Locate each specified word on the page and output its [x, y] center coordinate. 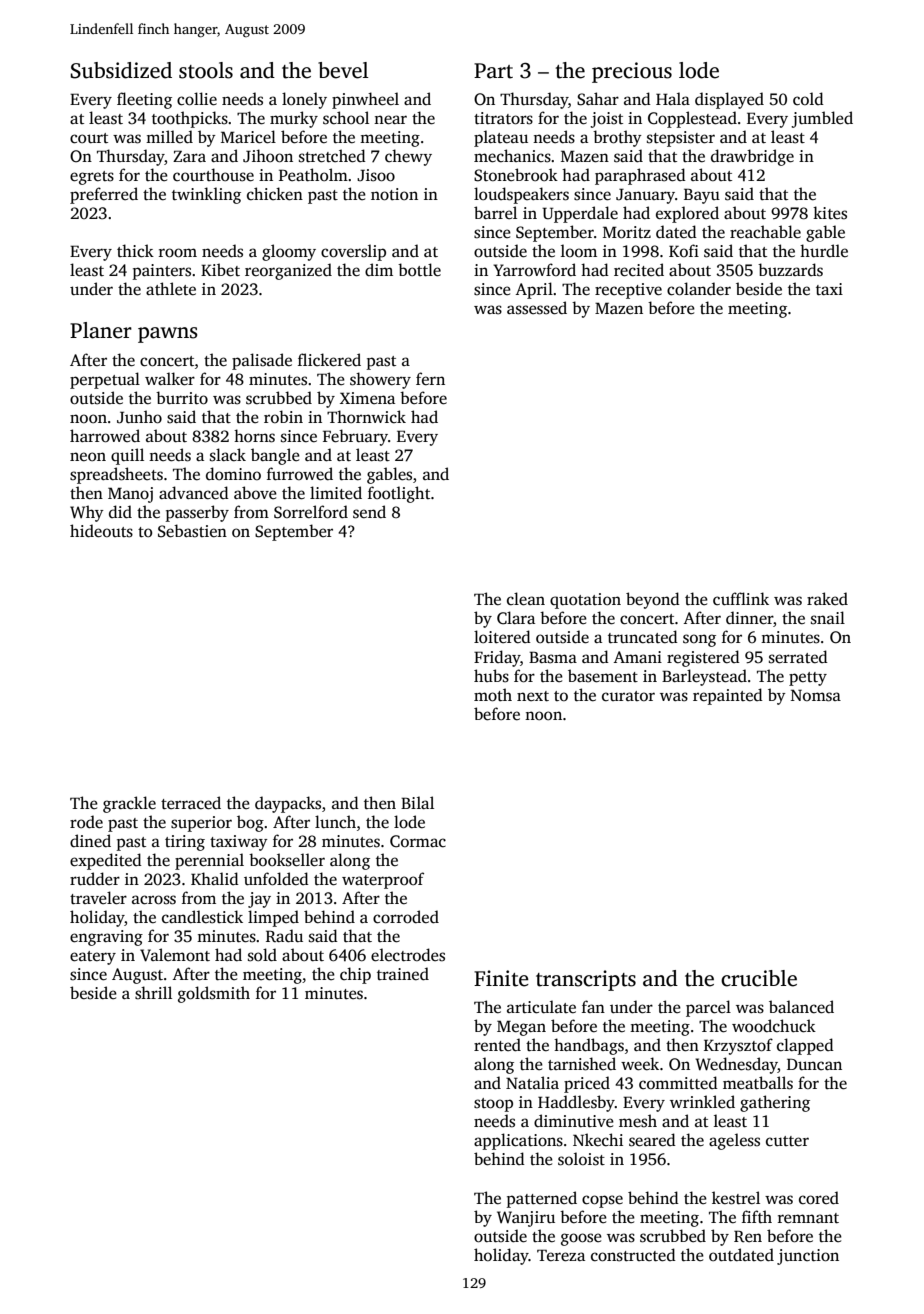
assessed [537, 308]
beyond [653, 600]
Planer [101, 330]
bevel [343, 70]
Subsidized [121, 70]
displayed [729, 100]
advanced [194, 493]
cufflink [741, 598]
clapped [805, 1046]
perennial [209, 861]
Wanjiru [526, 1219]
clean [526, 599]
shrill [153, 993]
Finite [501, 978]
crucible [759, 978]
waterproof [383, 880]
